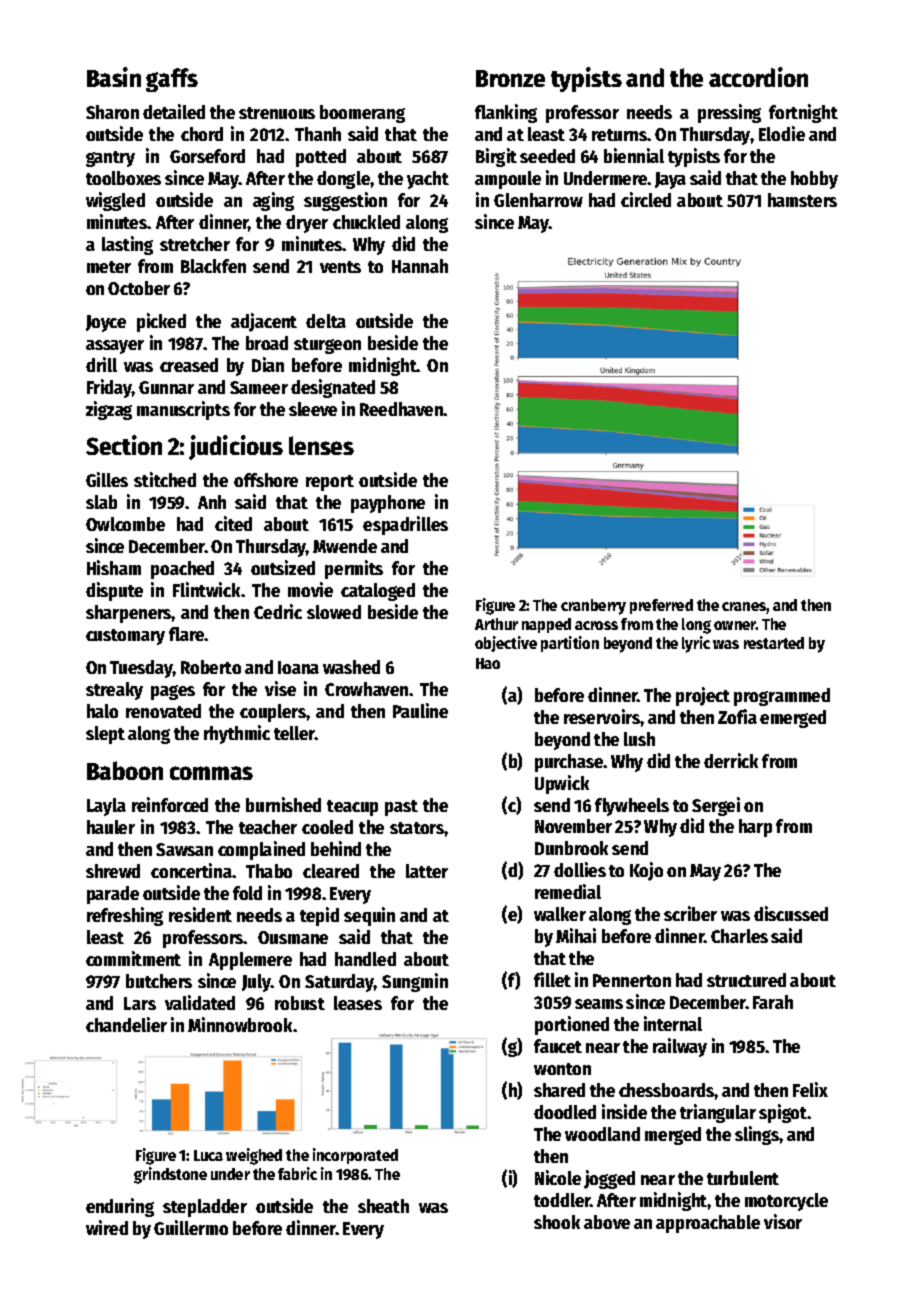 Image resolution: width=924 pixels, height=1311 pixels. Describe the element at coordinates (352, 808) in the screenshot. I see `teacup` at that location.
